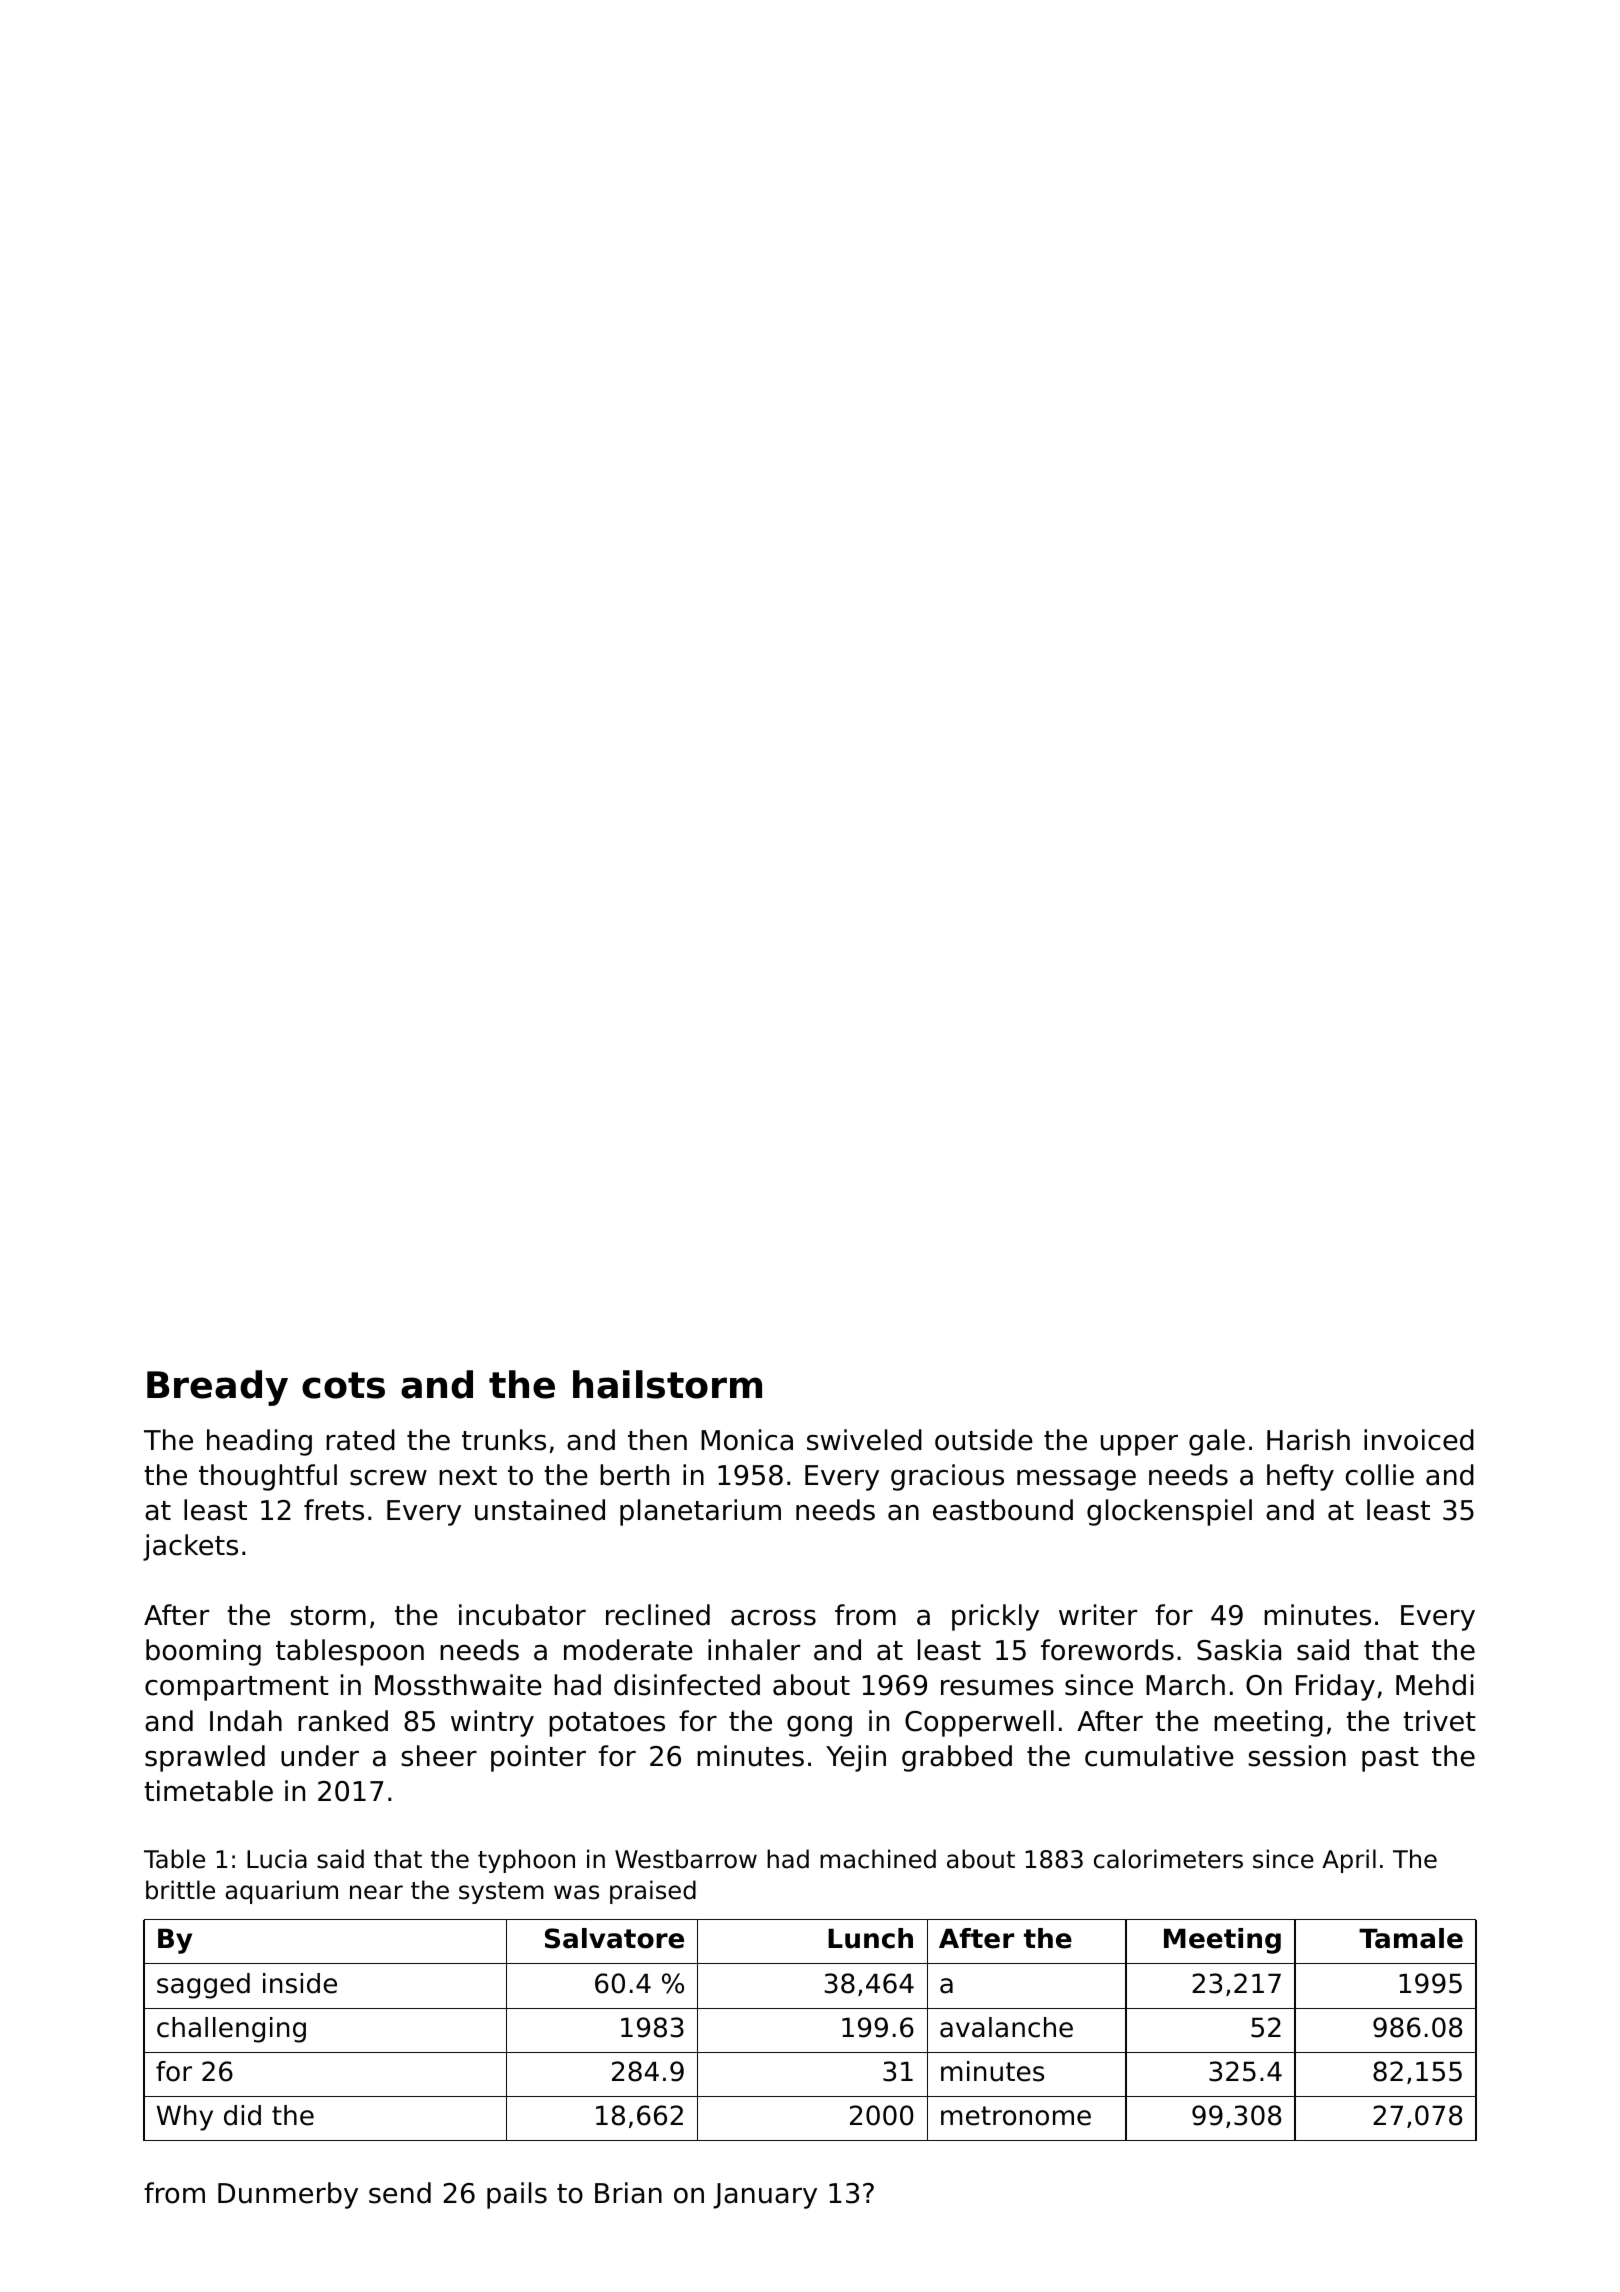 The image size is (1620, 2292). What do you see at coordinates (984, 1440) in the screenshot?
I see `outside` at bounding box center [984, 1440].
